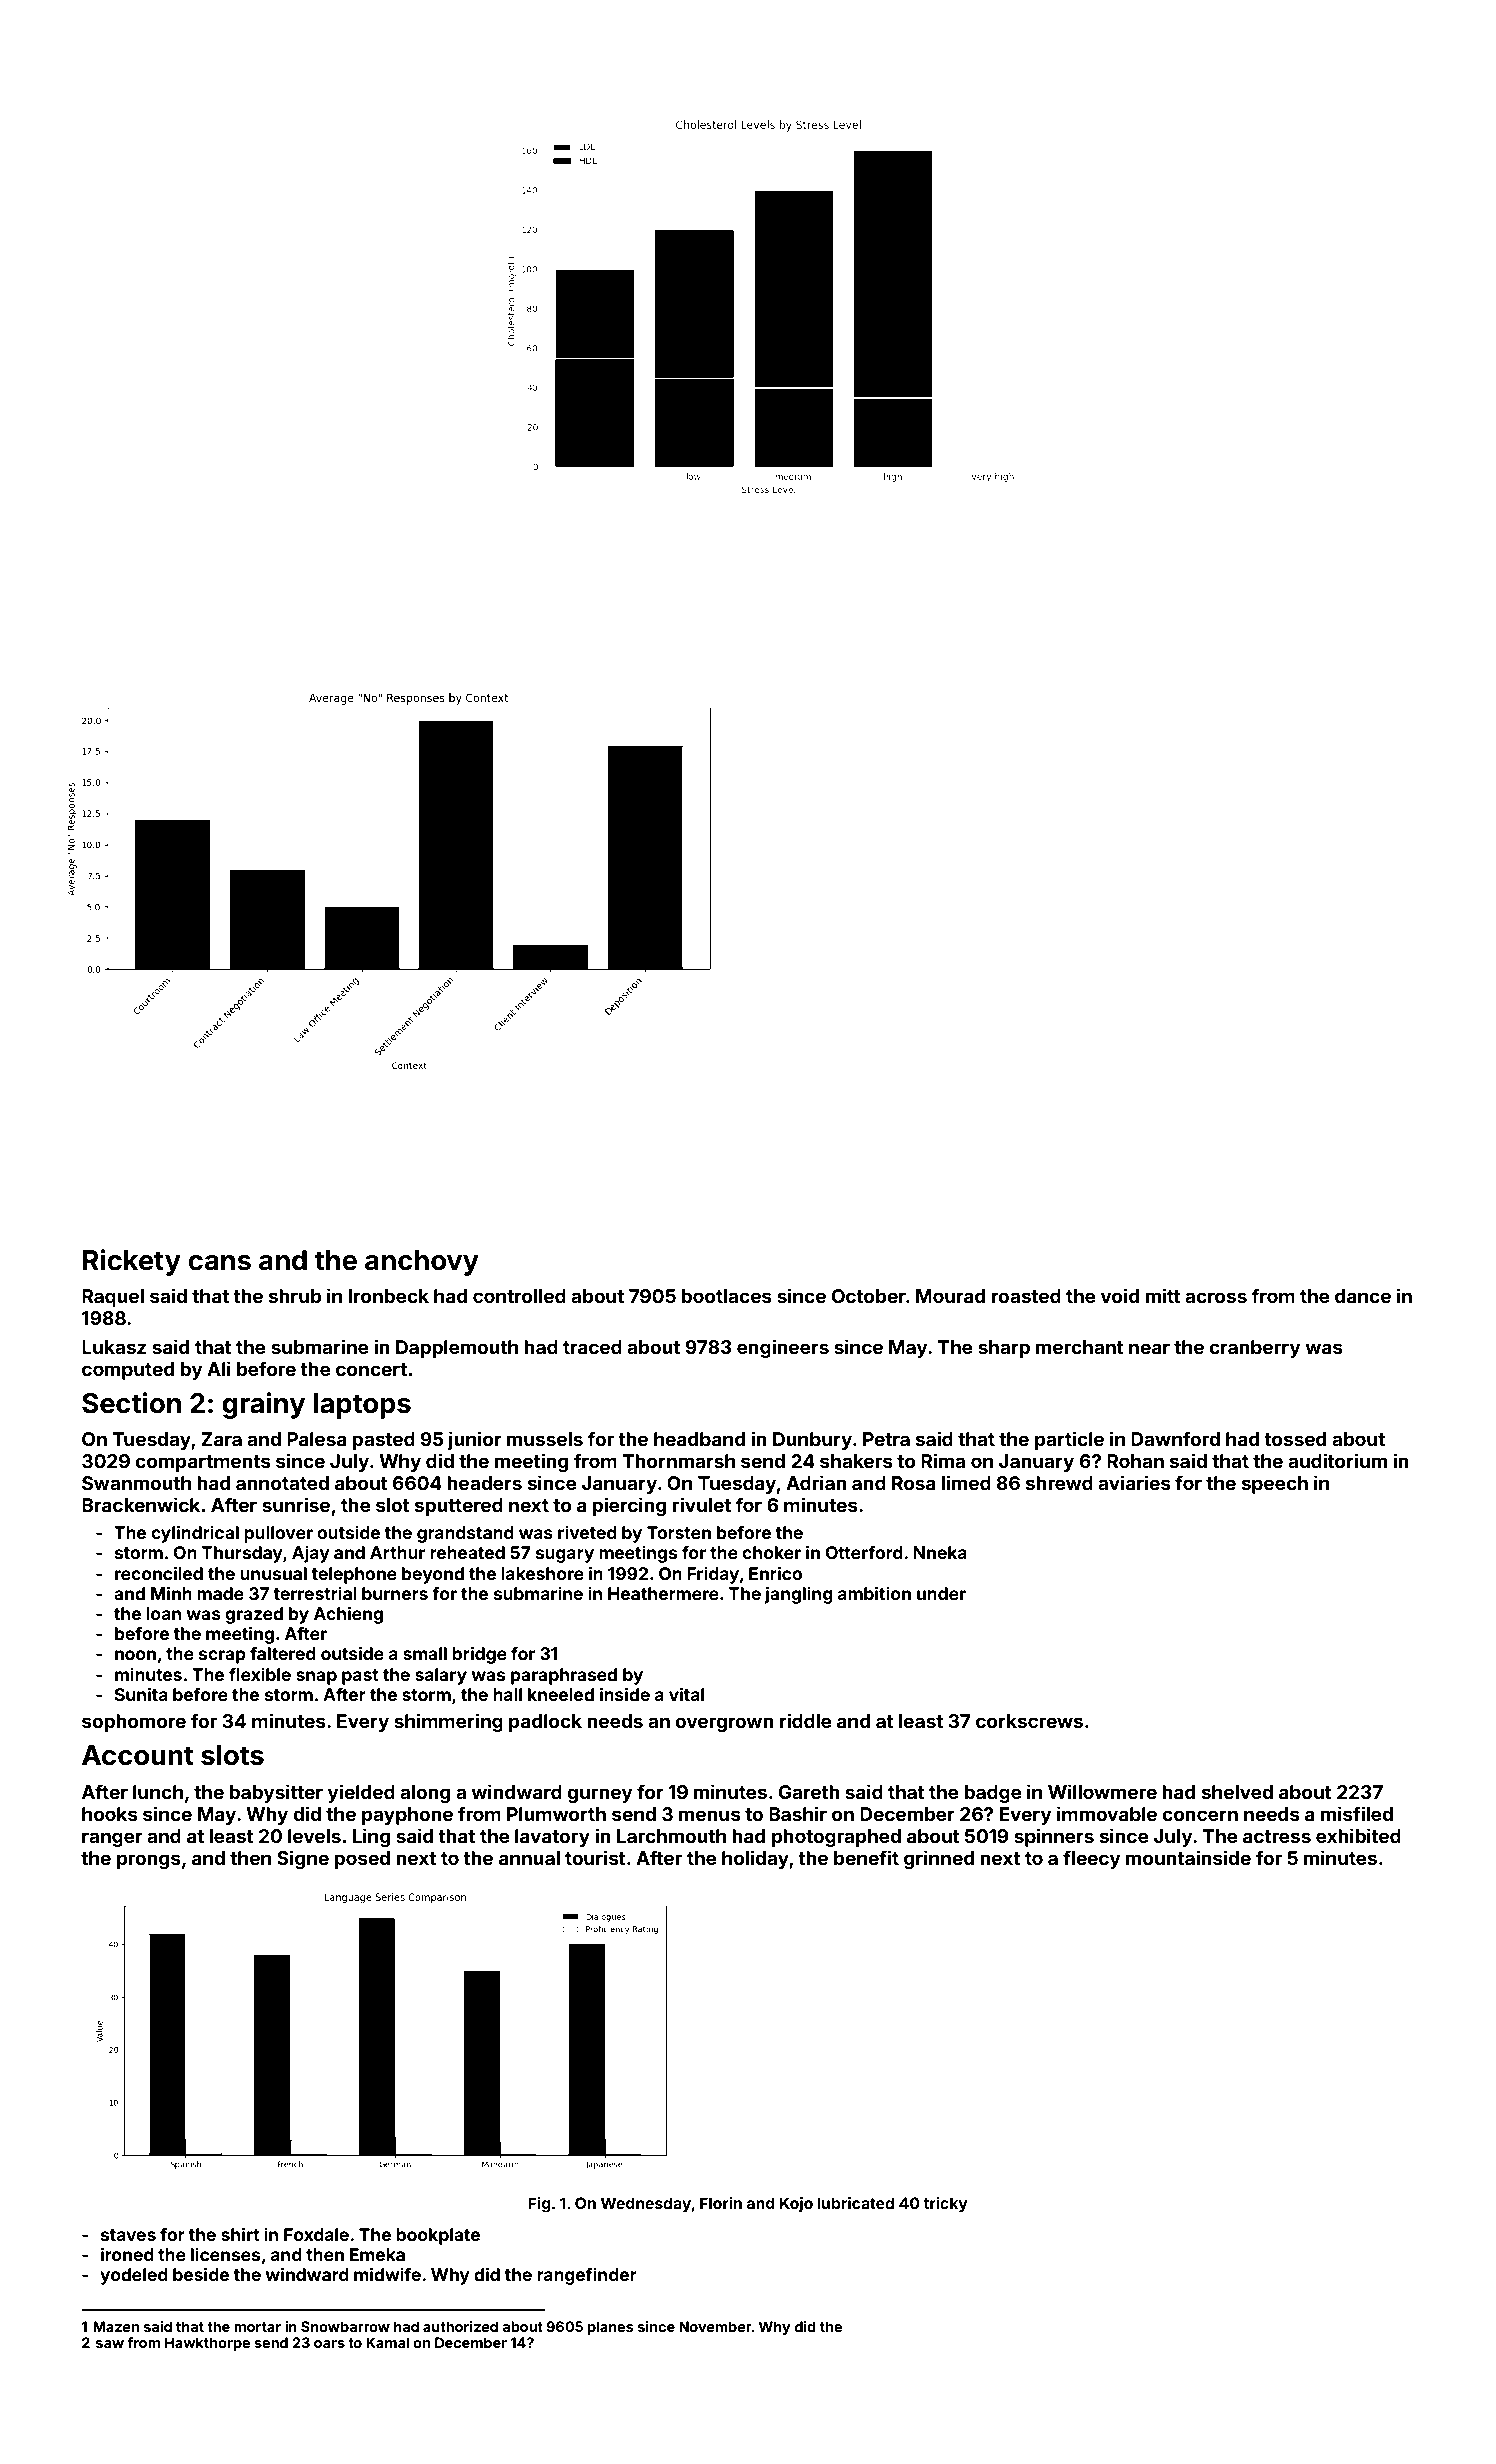 This page has height=2464, width=1496. I want to click on Plumworth, so click(556, 1814).
